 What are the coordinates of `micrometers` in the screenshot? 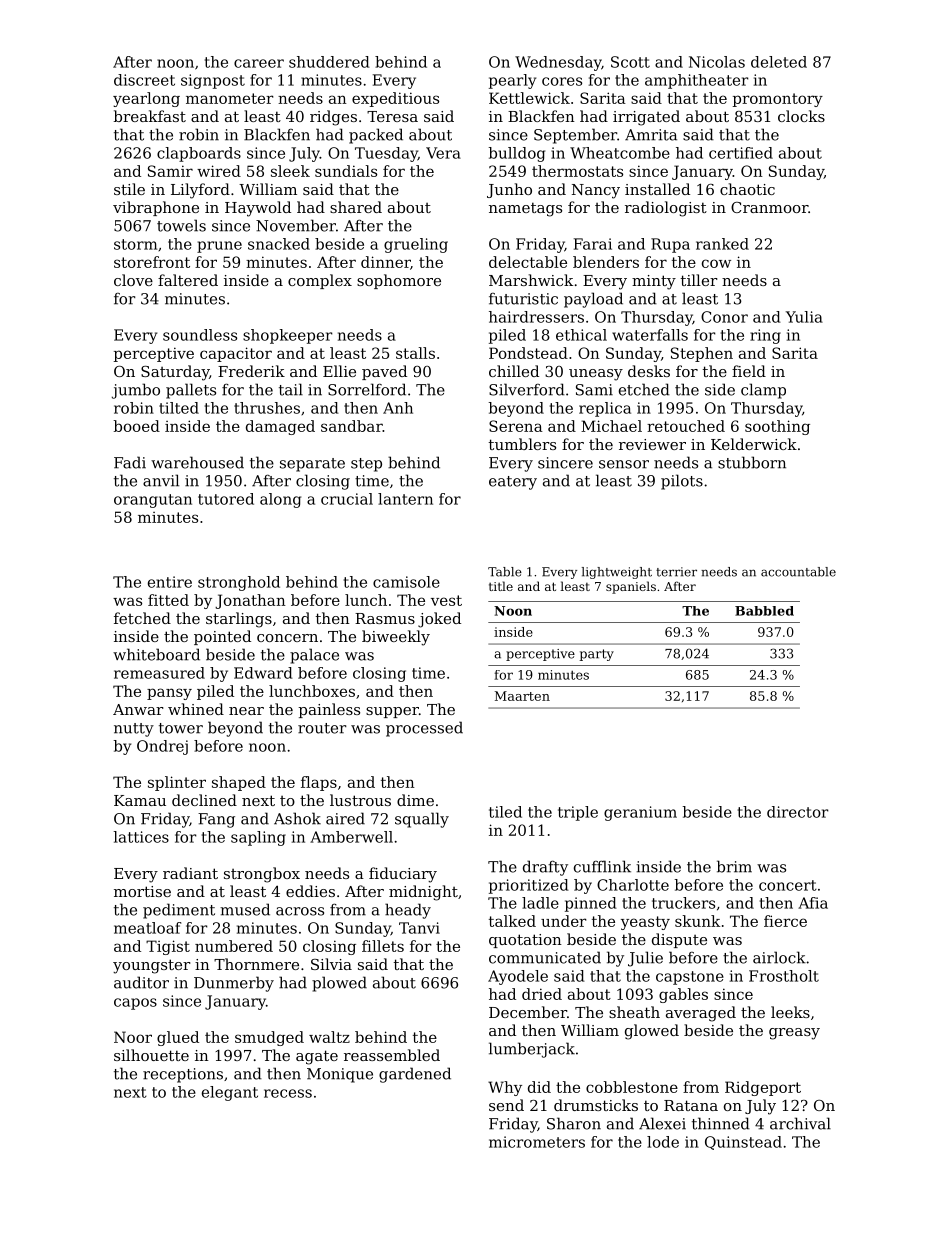 It's located at (537, 1142).
